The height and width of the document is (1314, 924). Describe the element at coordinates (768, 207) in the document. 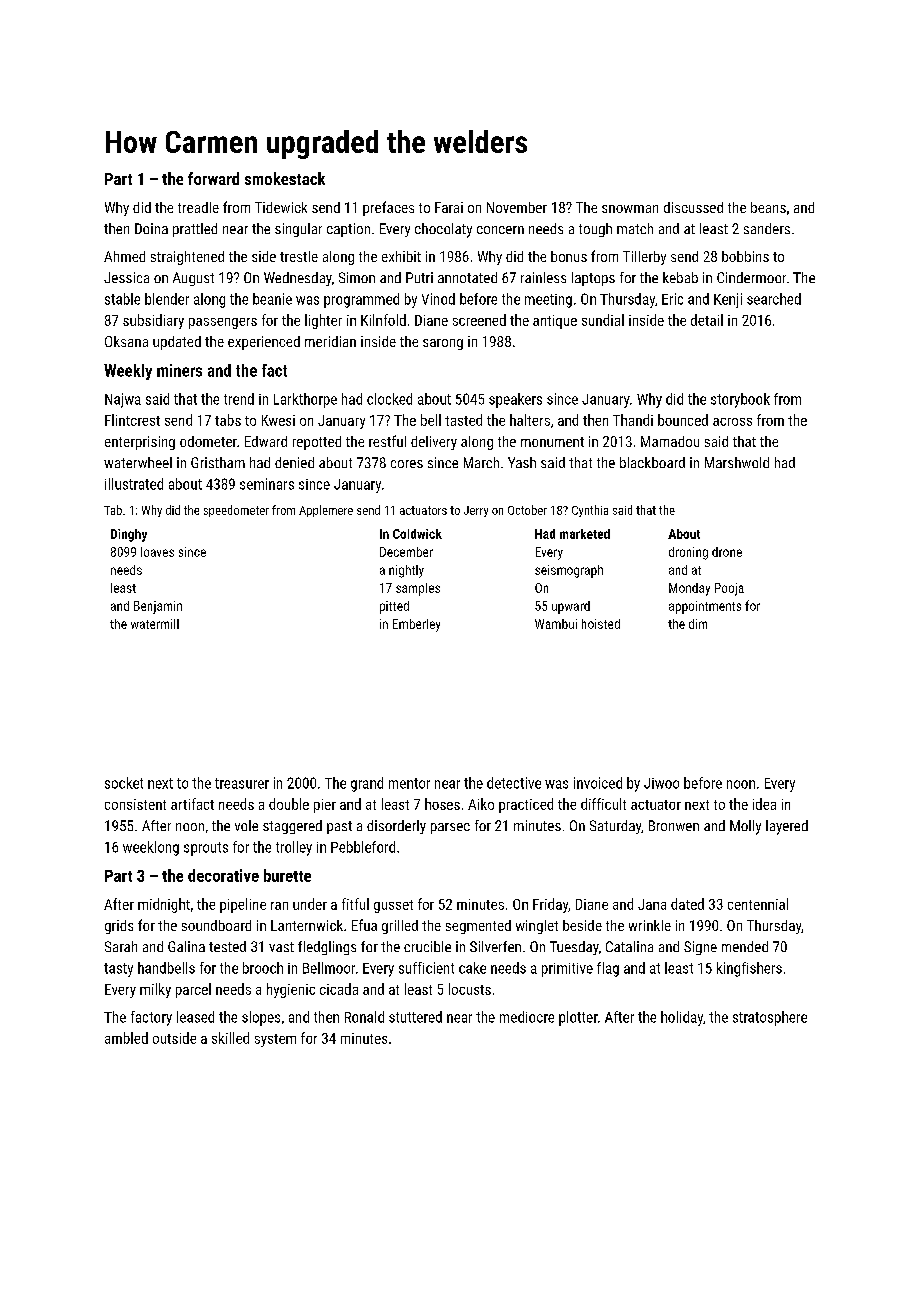

I see `beans` at that location.
